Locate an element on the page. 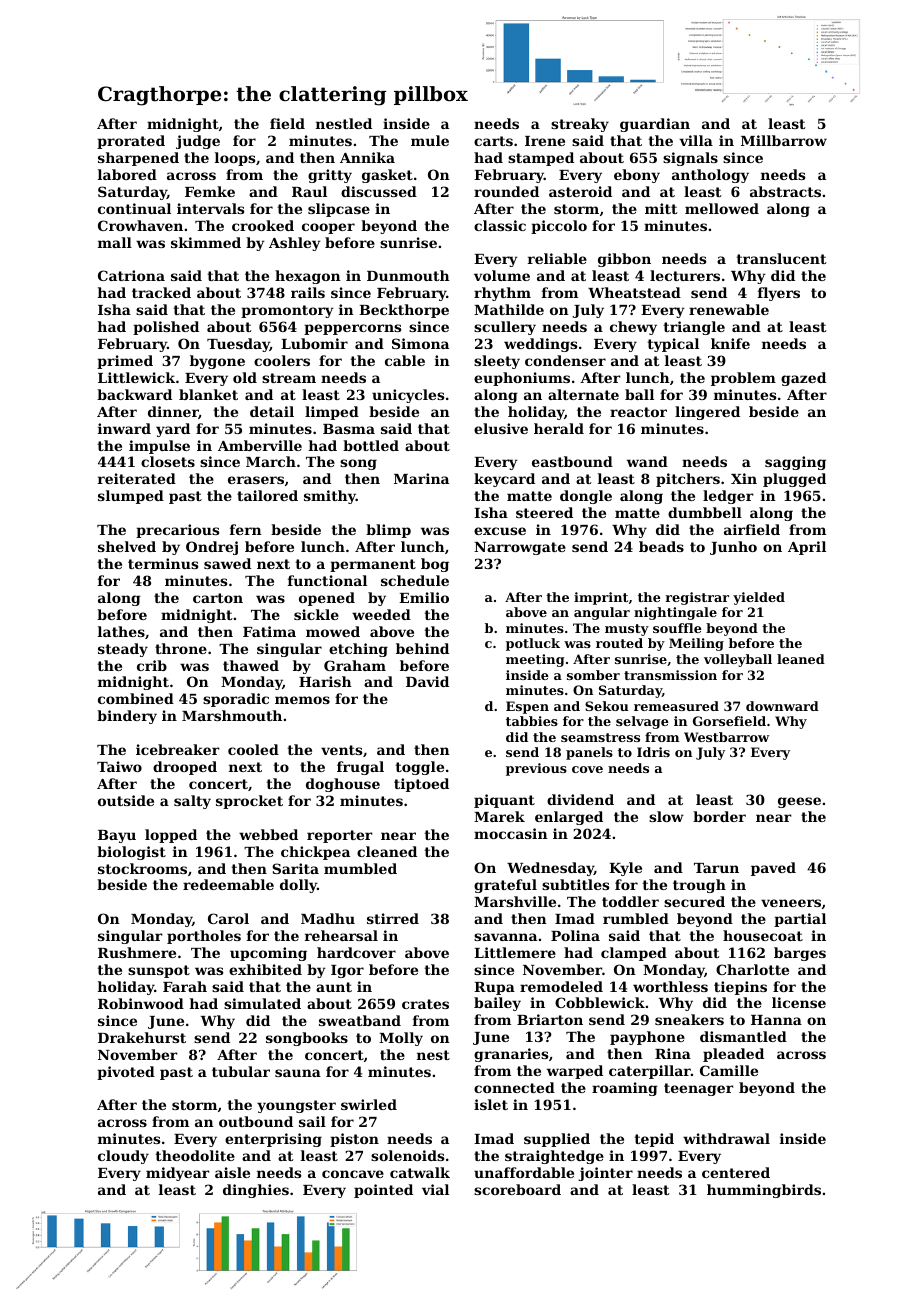  gasket is located at coordinates (387, 176).
